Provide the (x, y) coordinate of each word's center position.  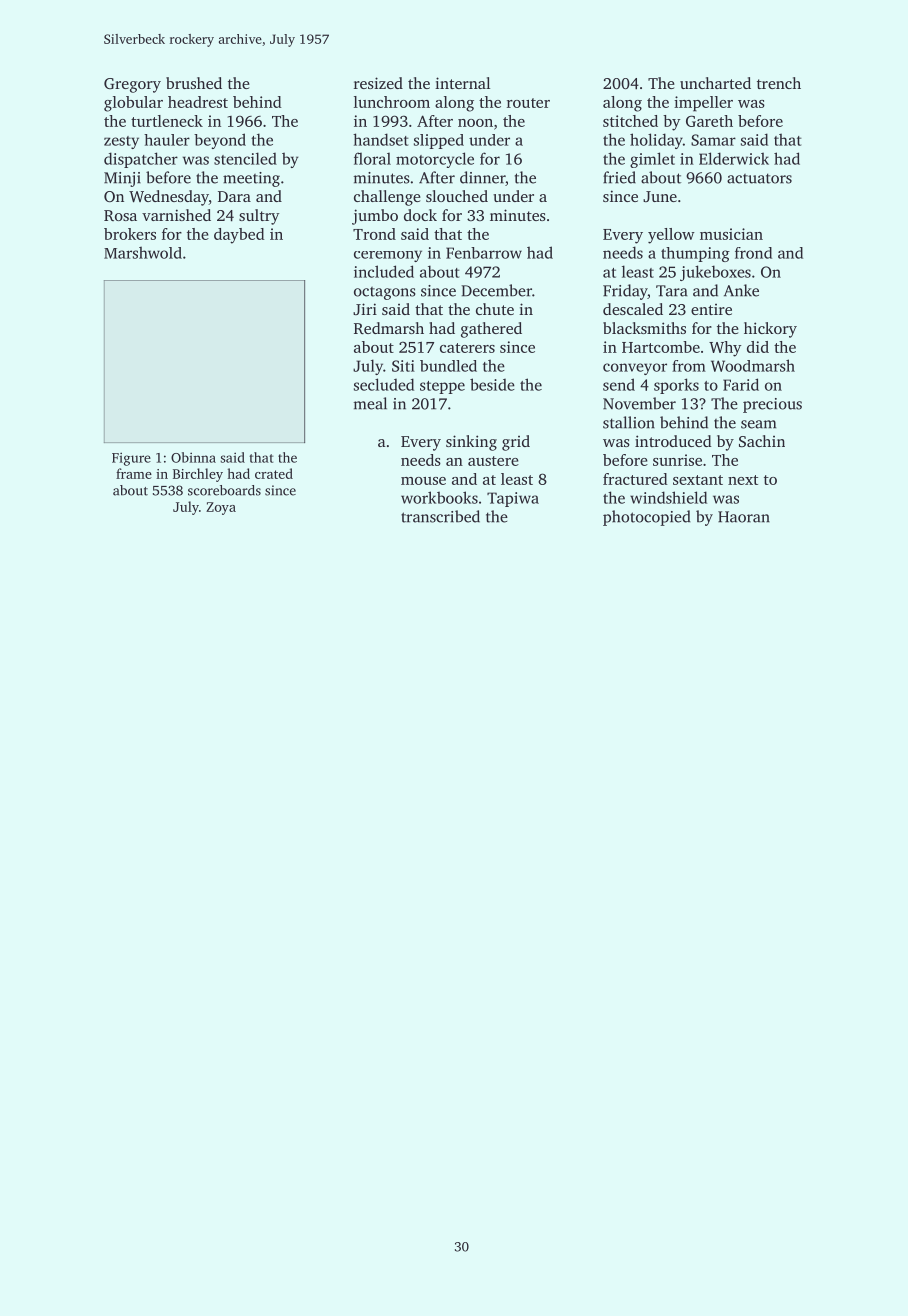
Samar (713, 140)
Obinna (193, 457)
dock (420, 215)
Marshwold (143, 252)
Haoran (744, 517)
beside (492, 384)
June (660, 196)
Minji (122, 179)
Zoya (221, 508)
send (619, 384)
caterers (467, 348)
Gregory (132, 85)
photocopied (647, 518)
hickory (770, 330)
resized (378, 83)
